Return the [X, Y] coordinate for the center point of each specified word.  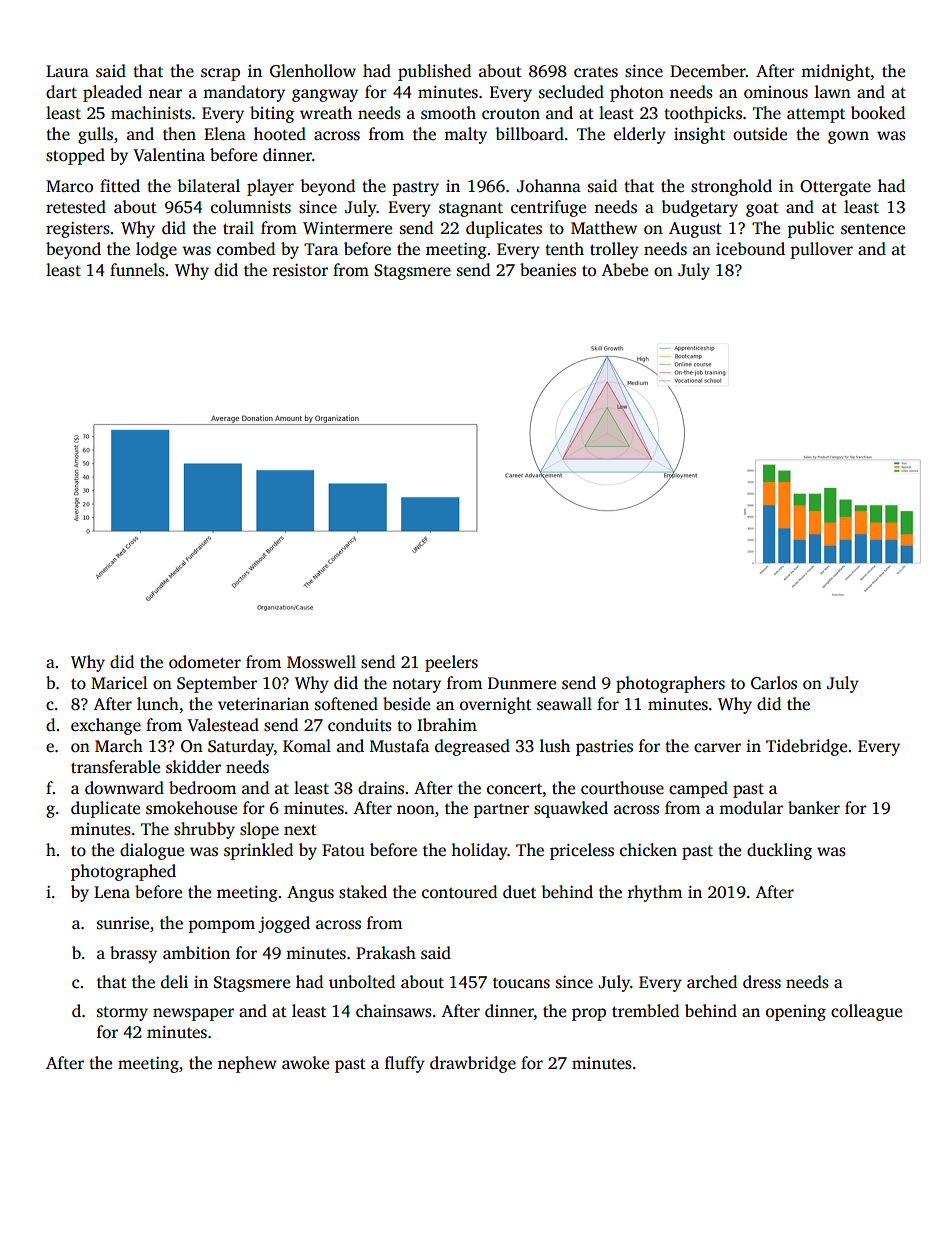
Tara [321, 249]
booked [878, 113]
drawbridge [473, 1064]
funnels [137, 270]
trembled [645, 1011]
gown [848, 137]
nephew [247, 1064]
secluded [571, 92]
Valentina [169, 154]
